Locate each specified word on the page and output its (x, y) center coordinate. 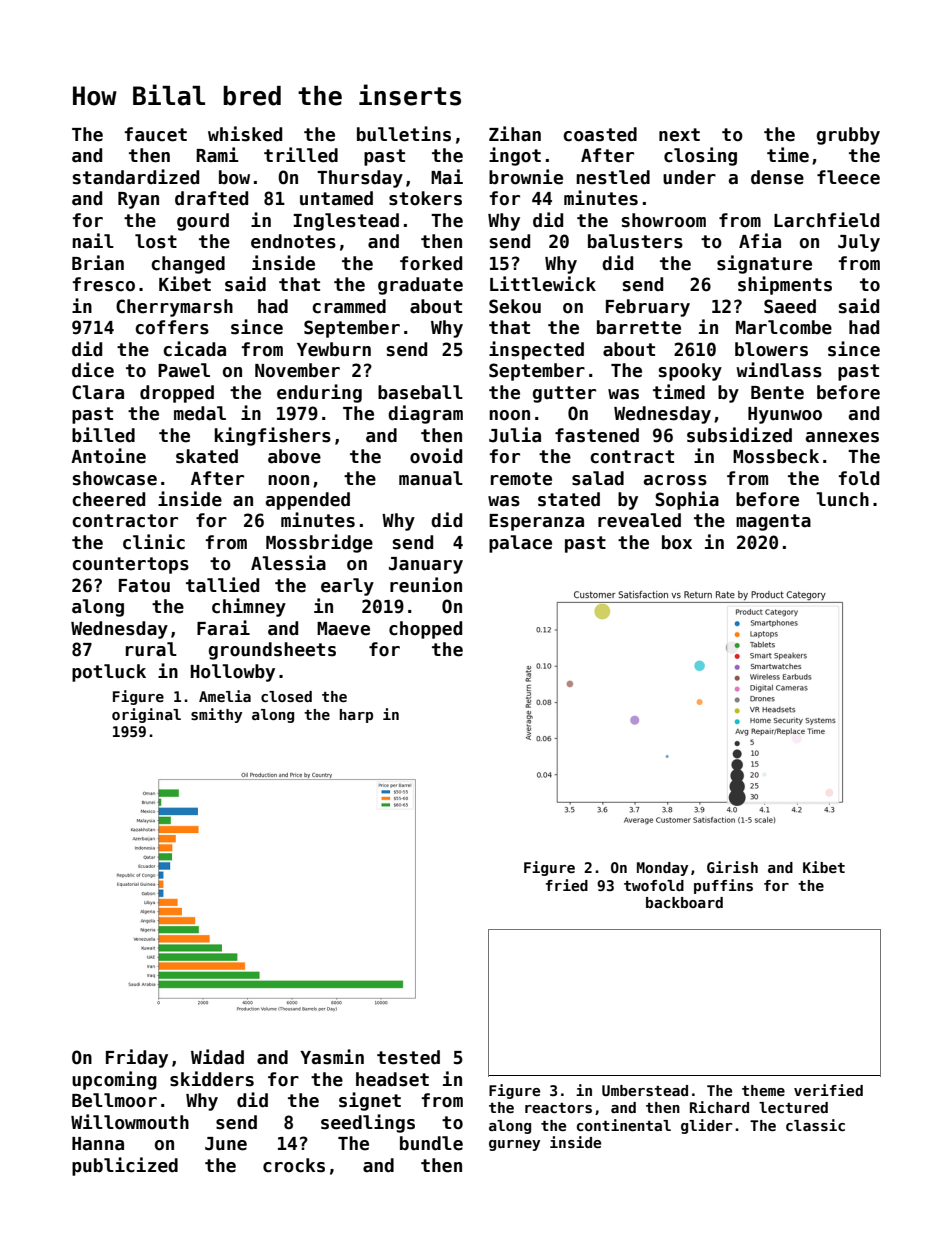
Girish (732, 867)
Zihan (515, 134)
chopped (425, 630)
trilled (301, 155)
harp (356, 716)
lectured (793, 1107)
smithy (216, 715)
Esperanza (536, 522)
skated (207, 456)
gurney (514, 1145)
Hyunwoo (785, 415)
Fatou (144, 586)
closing (700, 156)
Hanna (98, 1144)
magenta (773, 522)
